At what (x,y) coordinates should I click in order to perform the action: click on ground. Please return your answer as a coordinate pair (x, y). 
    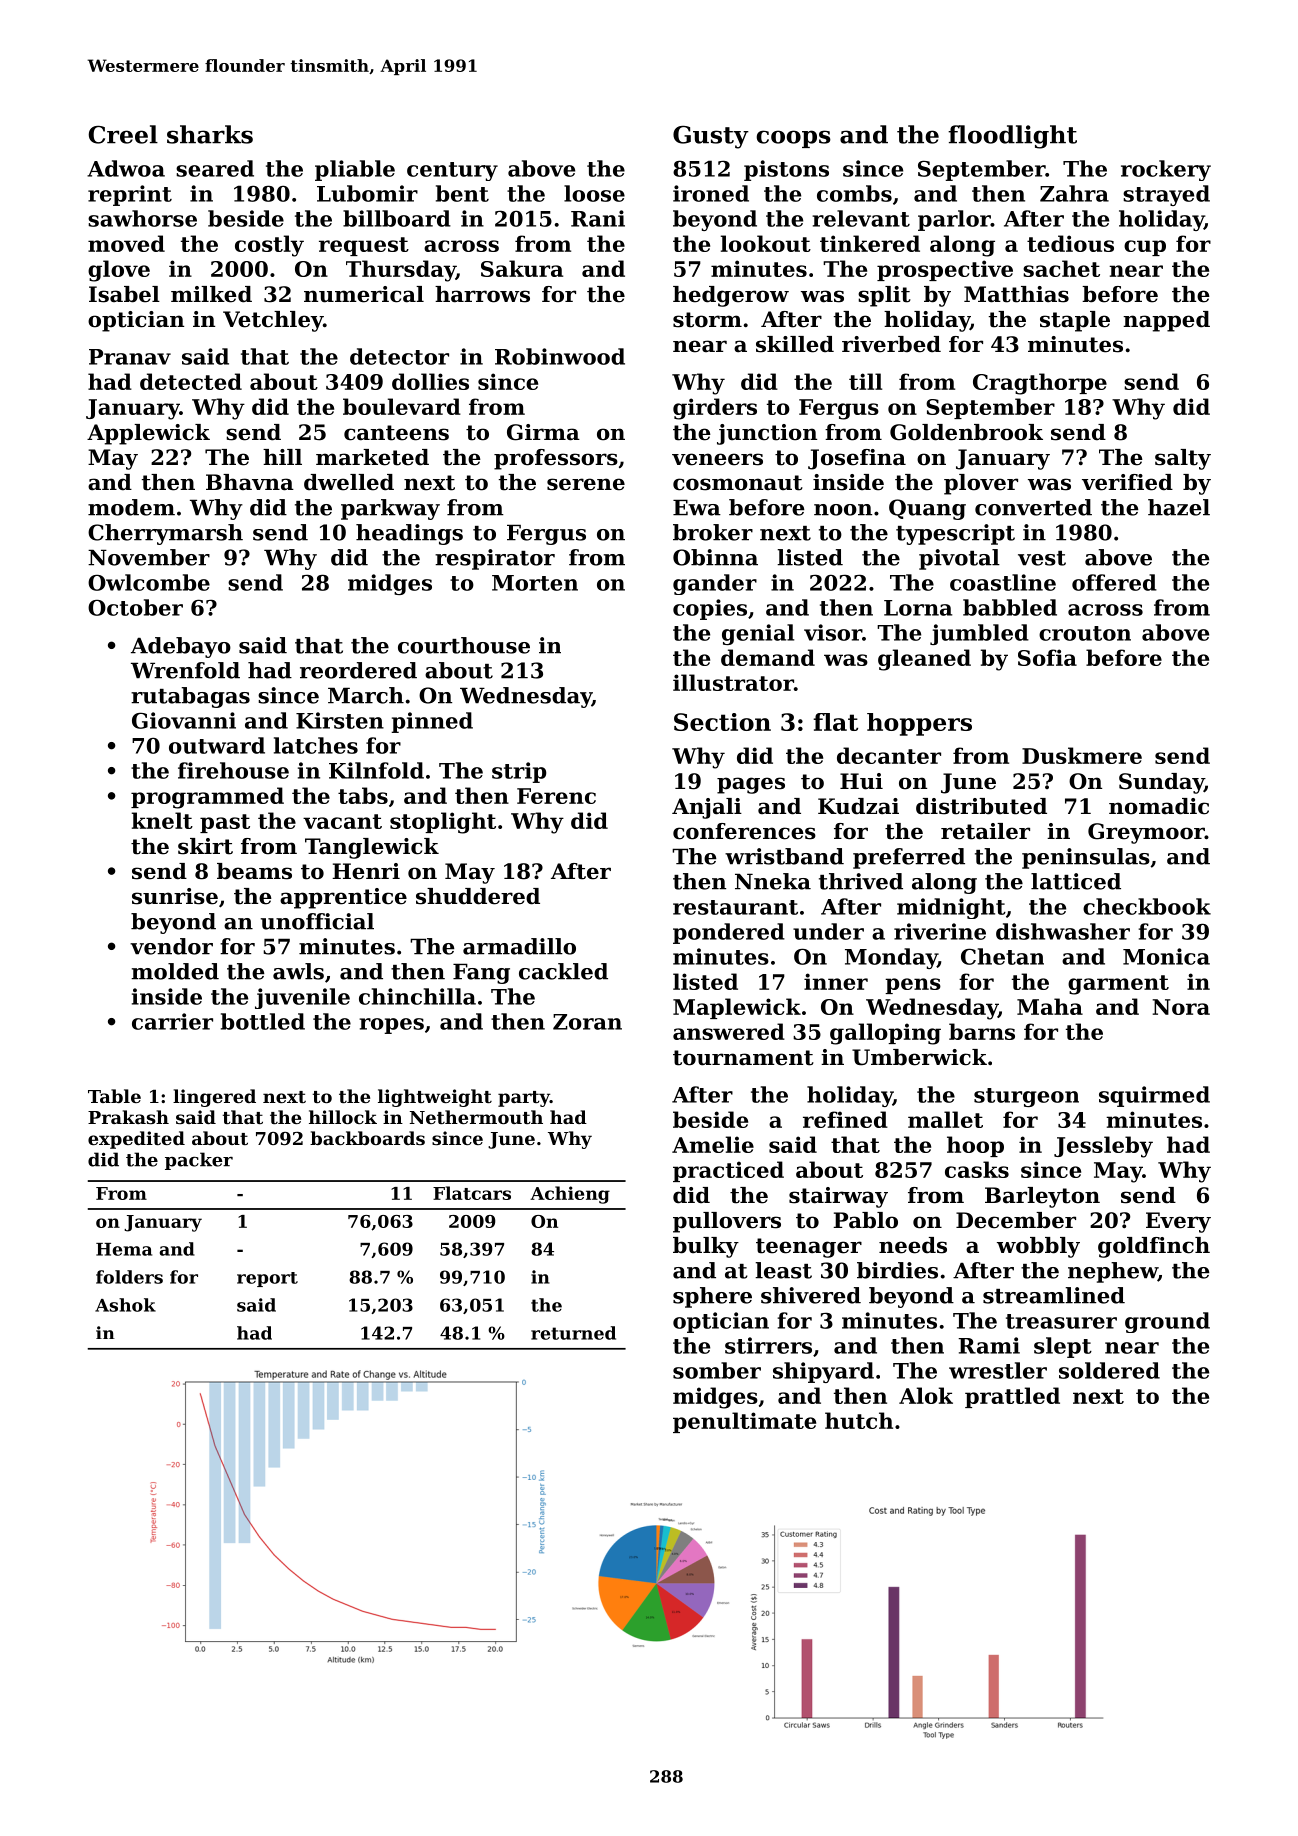
    Looking at the image, I should click on (1167, 1322).
